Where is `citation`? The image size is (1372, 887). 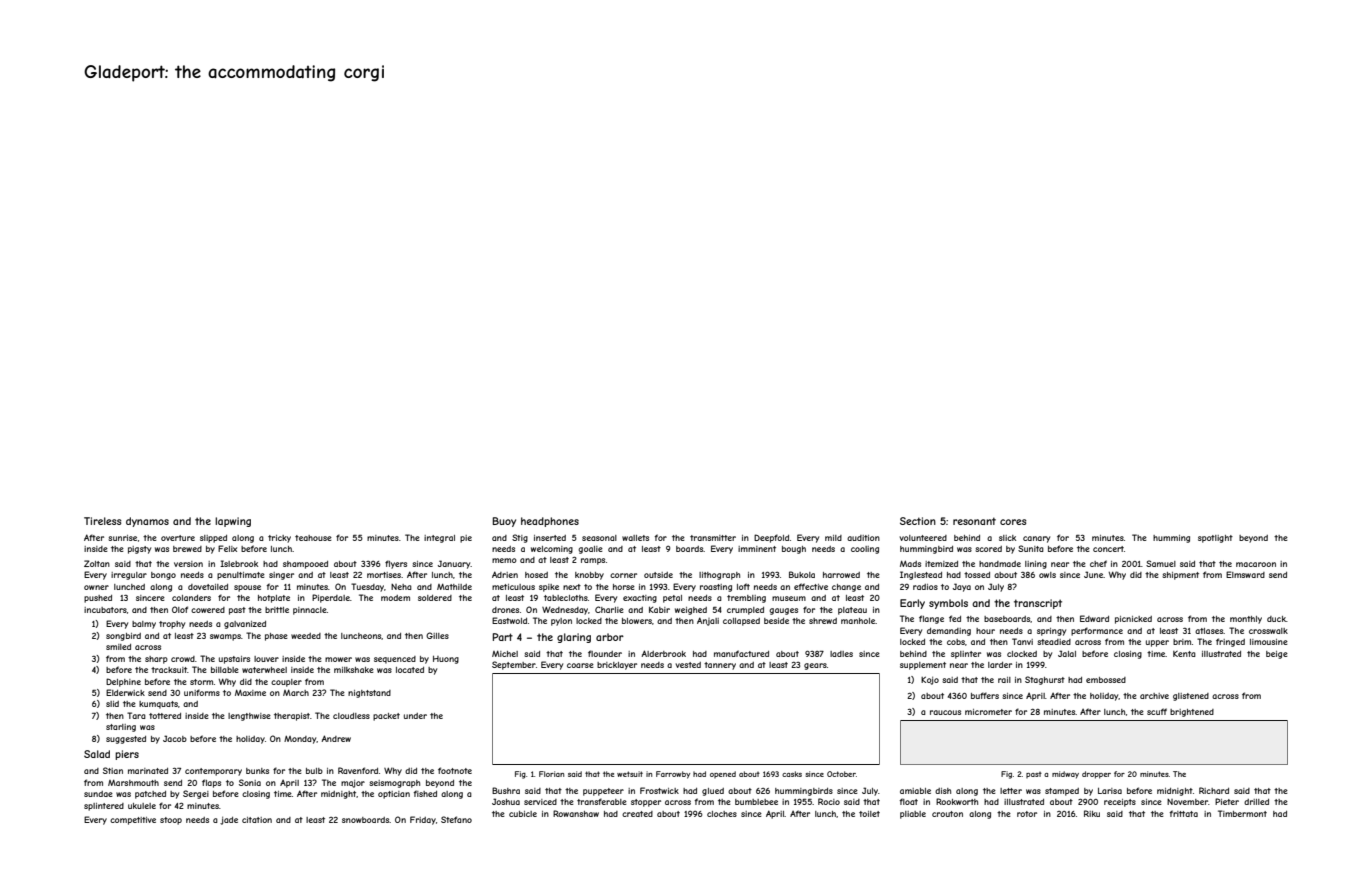
citation is located at coordinates (257, 820).
